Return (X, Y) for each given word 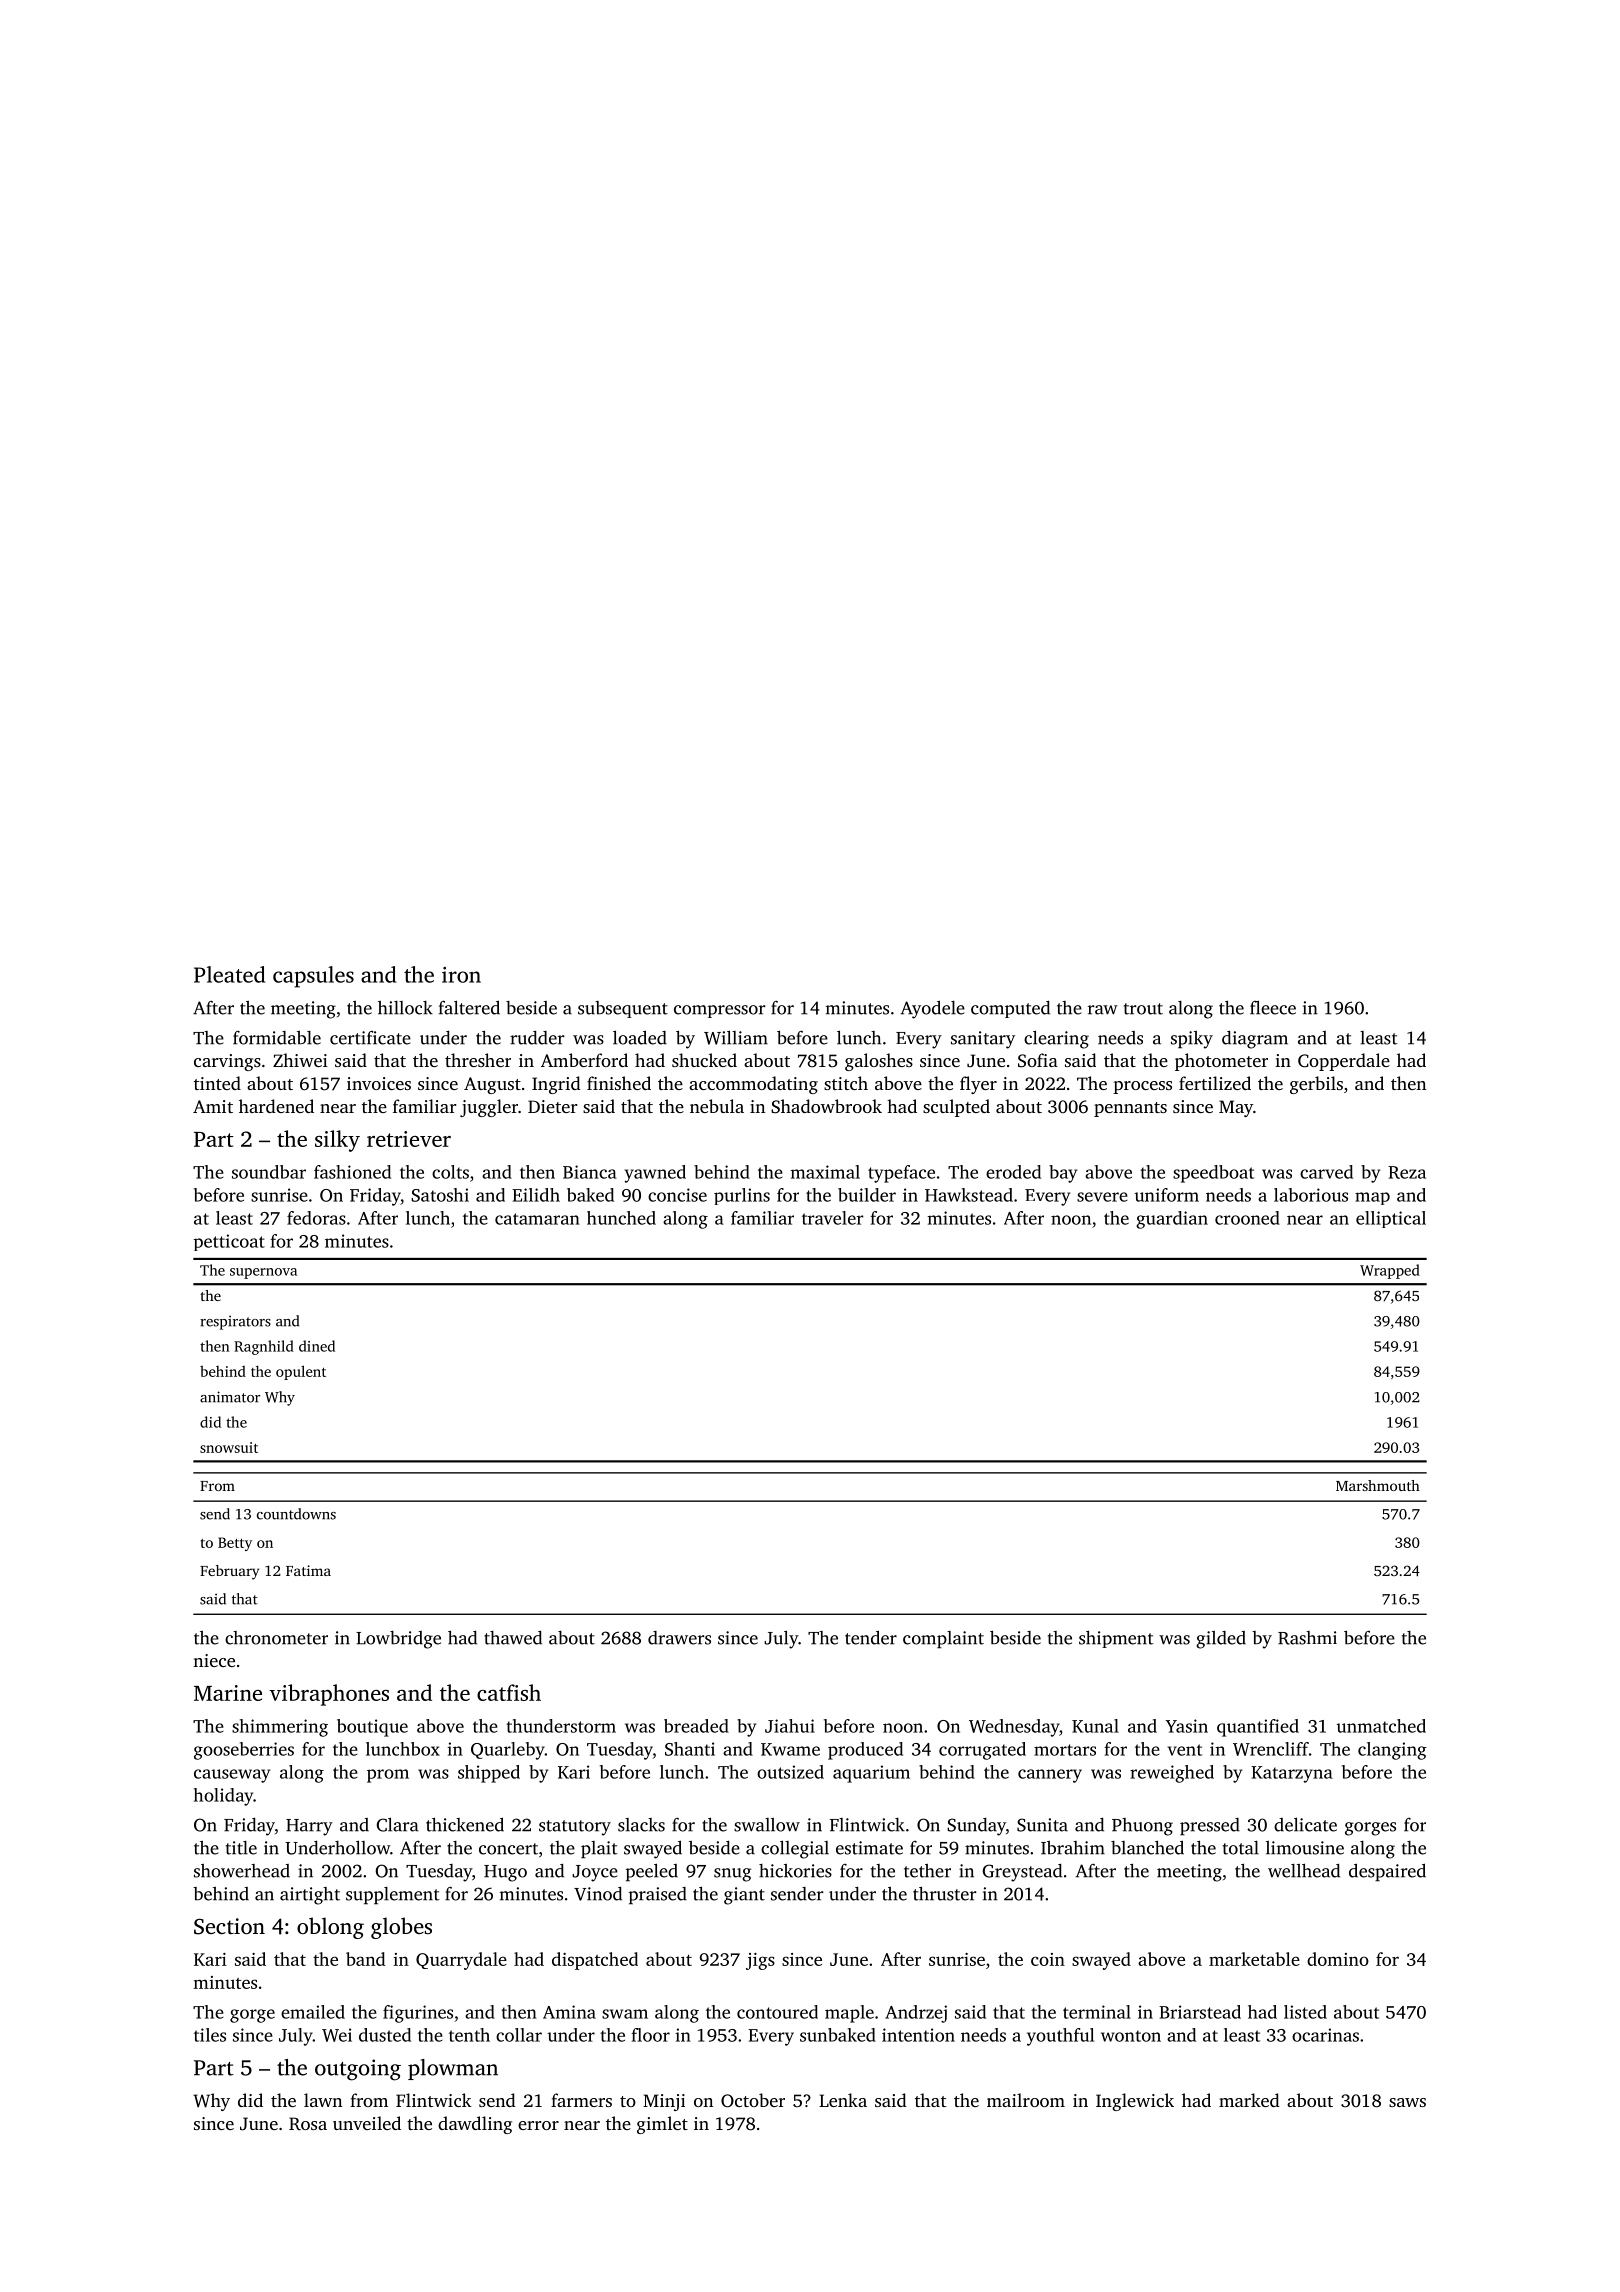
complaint (943, 1640)
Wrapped (1390, 1271)
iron (461, 975)
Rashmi (1307, 1638)
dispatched (595, 1961)
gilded (1221, 1640)
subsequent (623, 1009)
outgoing (358, 2070)
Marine (228, 1693)
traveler (833, 1218)
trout (1143, 1009)
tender (871, 1637)
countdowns (296, 1514)
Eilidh (536, 1195)
